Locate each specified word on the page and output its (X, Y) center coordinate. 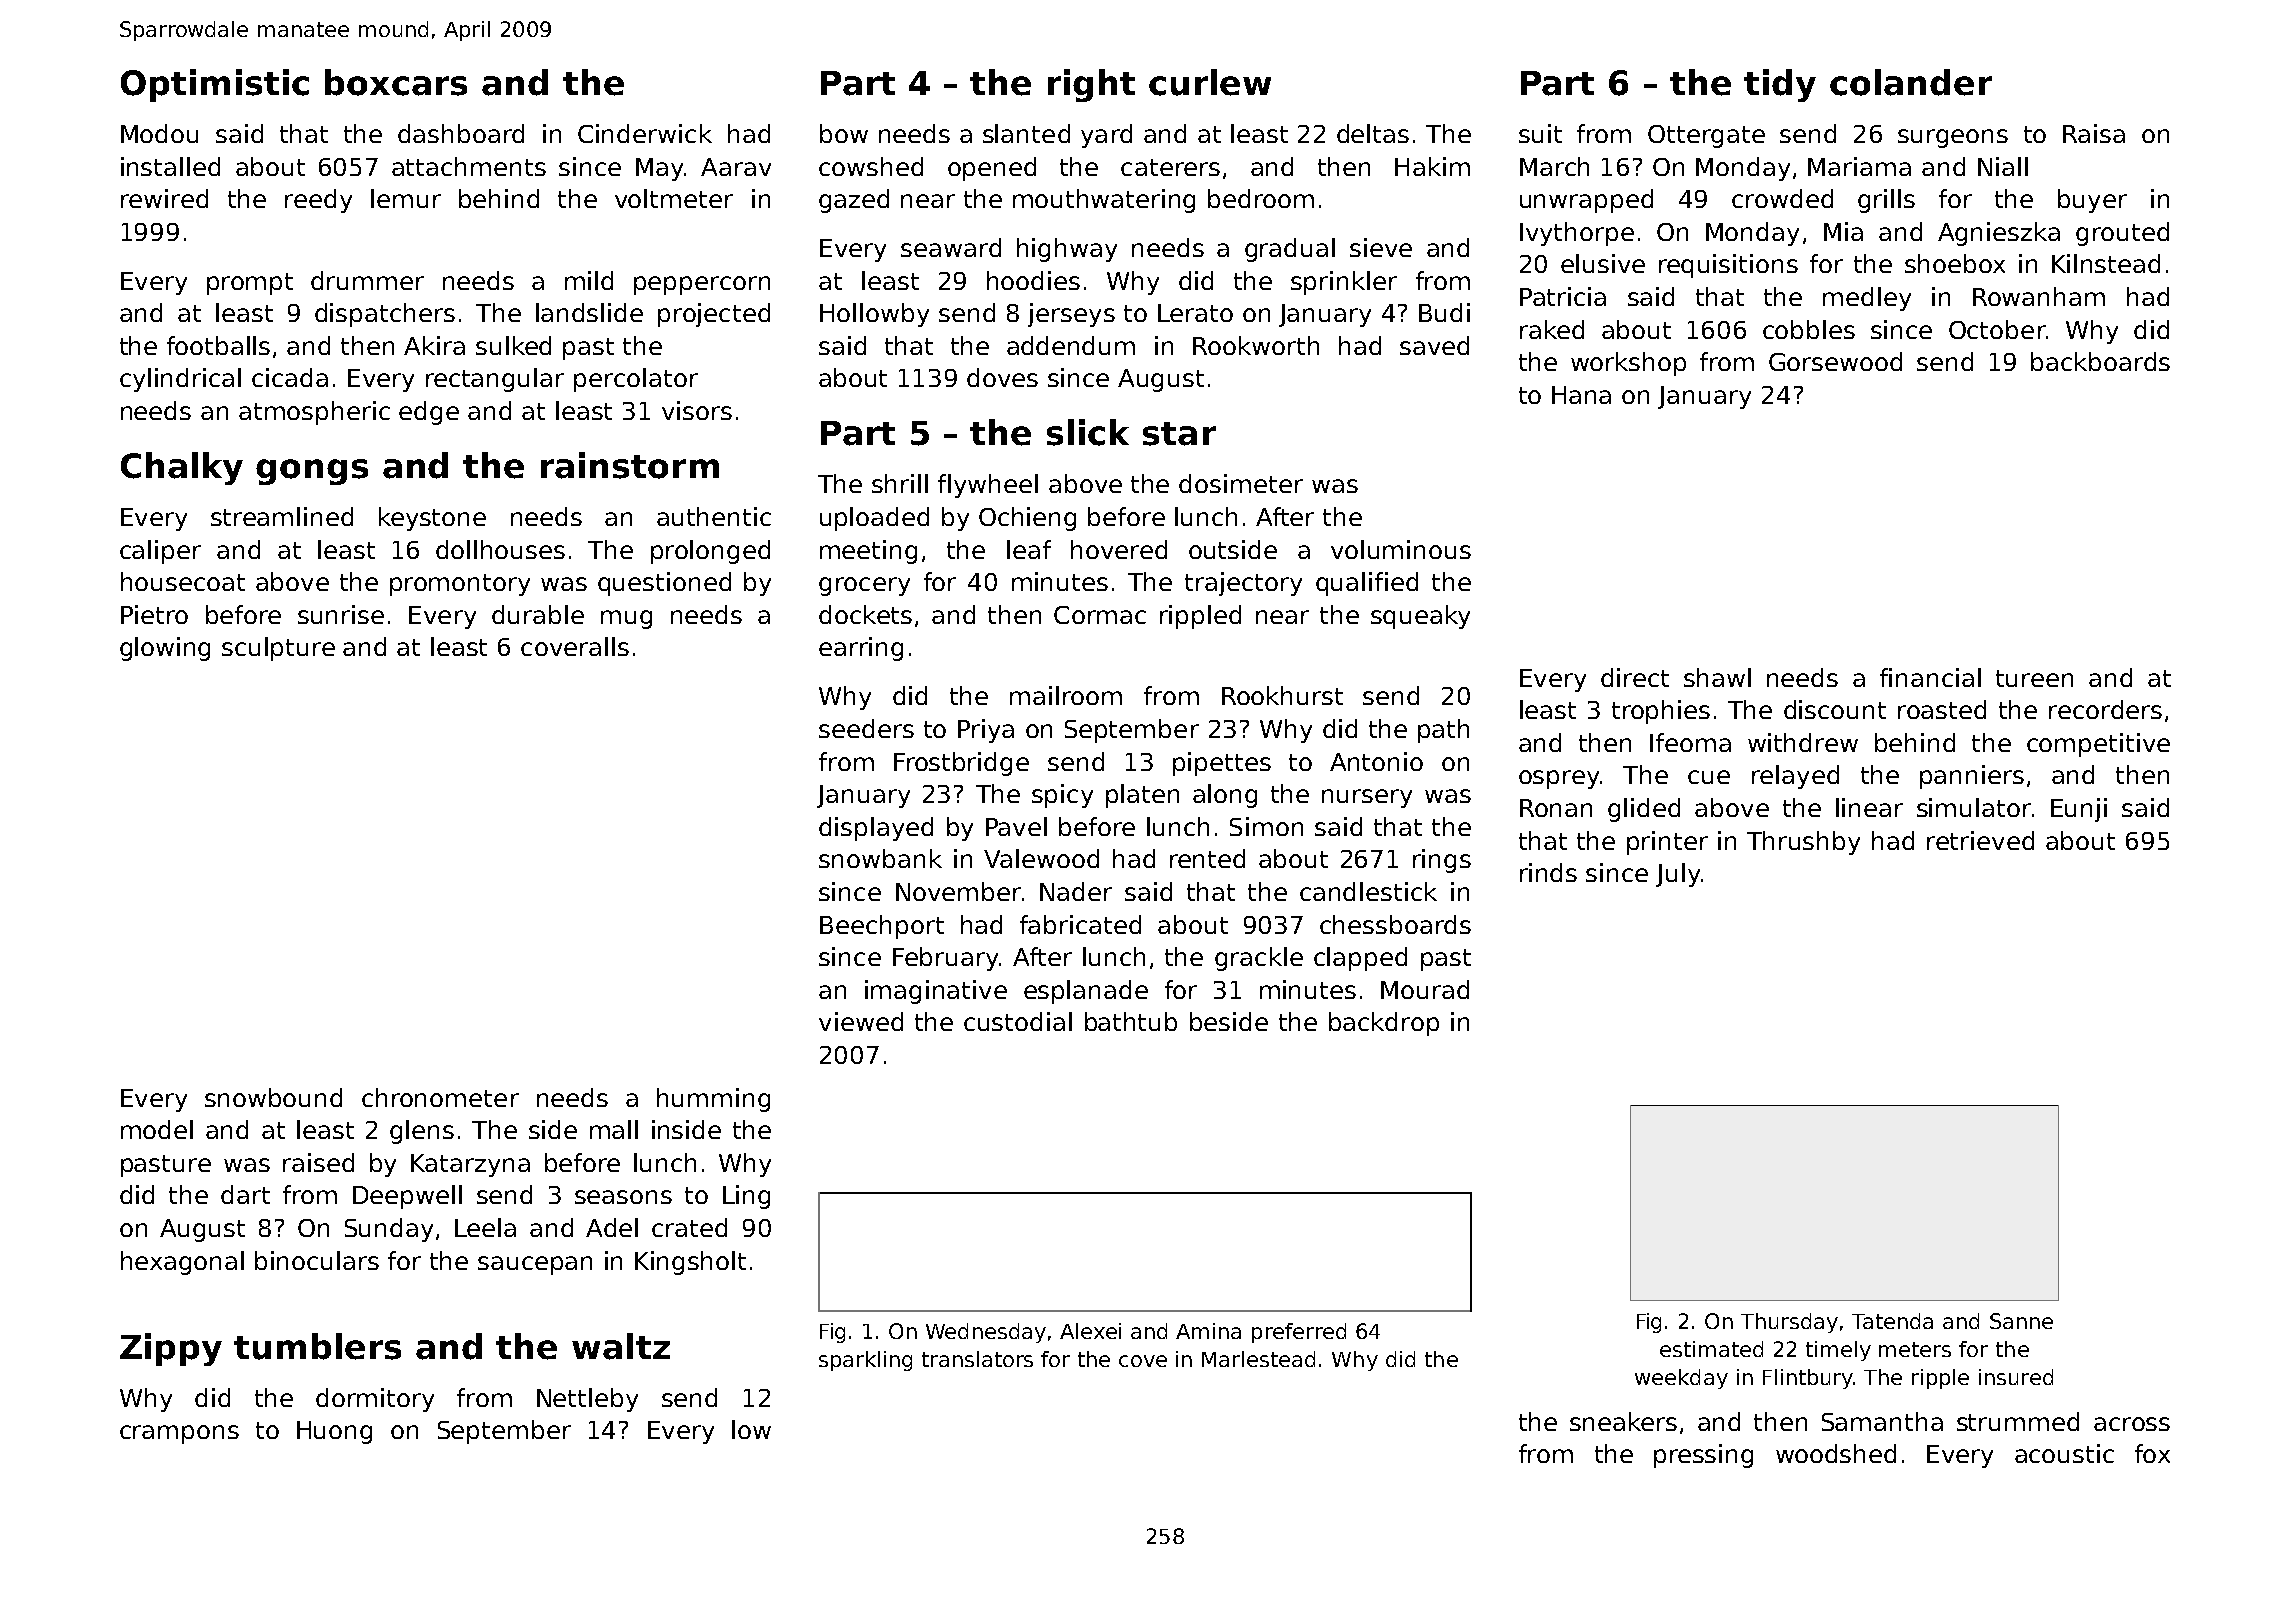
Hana (1581, 395)
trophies (1661, 712)
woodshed (1836, 1453)
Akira (434, 345)
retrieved (1980, 840)
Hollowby (874, 315)
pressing (1703, 1456)
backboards (2100, 361)
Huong (334, 1432)
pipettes (1222, 764)
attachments (469, 166)
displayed (876, 829)
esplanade (1086, 992)
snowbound (273, 1097)
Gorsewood (1835, 361)
